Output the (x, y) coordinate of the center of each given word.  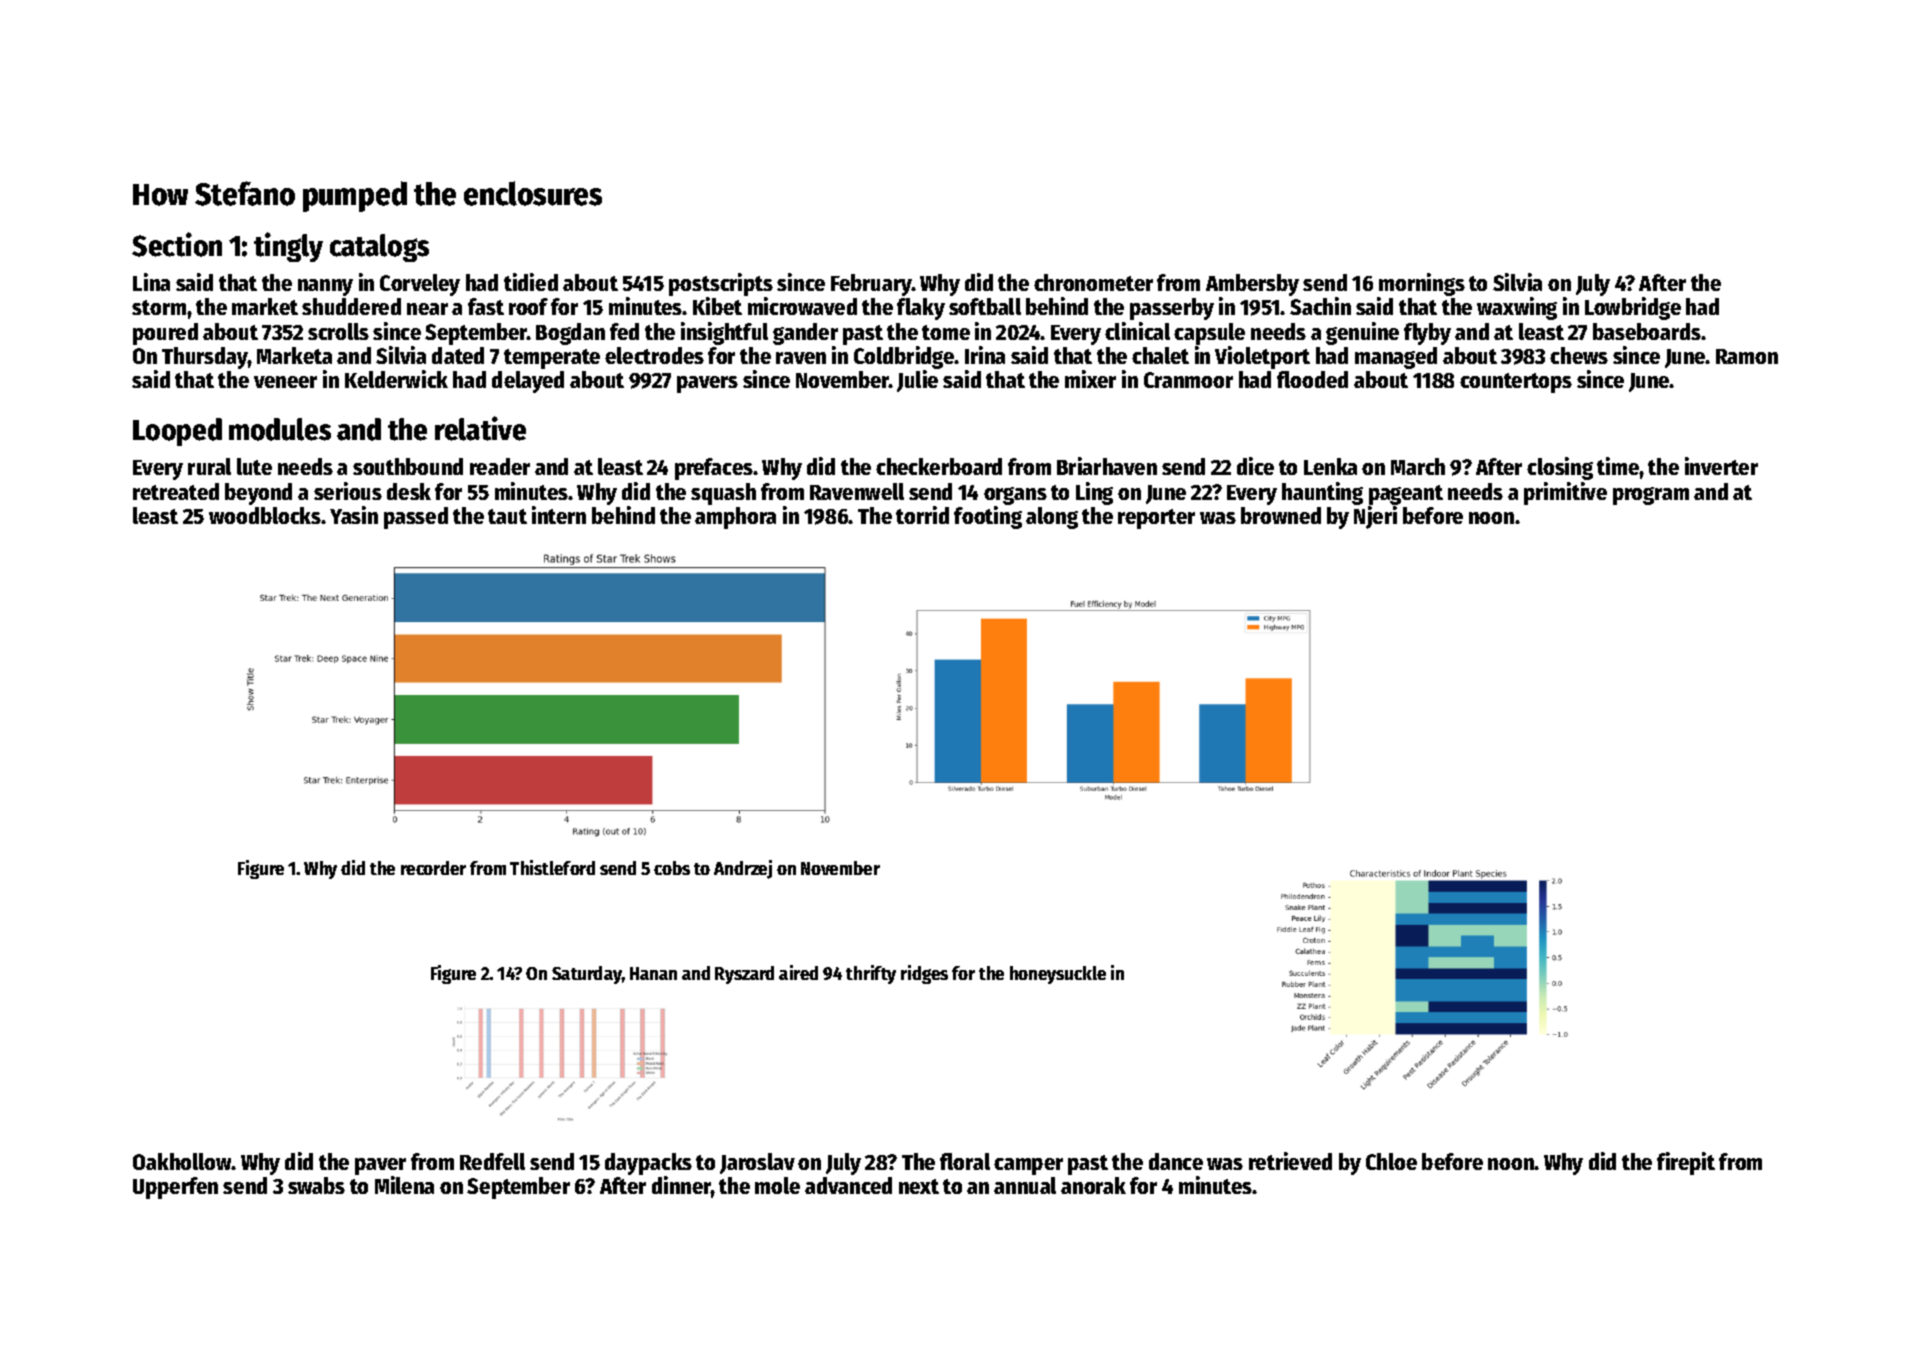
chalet (1160, 355)
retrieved (1290, 1161)
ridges (924, 974)
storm (159, 307)
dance (1176, 1161)
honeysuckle (1058, 975)
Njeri (1375, 517)
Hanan (653, 973)
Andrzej (743, 869)
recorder (433, 868)
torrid (922, 515)
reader (500, 466)
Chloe (1391, 1161)
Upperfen (175, 1188)
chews (1579, 355)
